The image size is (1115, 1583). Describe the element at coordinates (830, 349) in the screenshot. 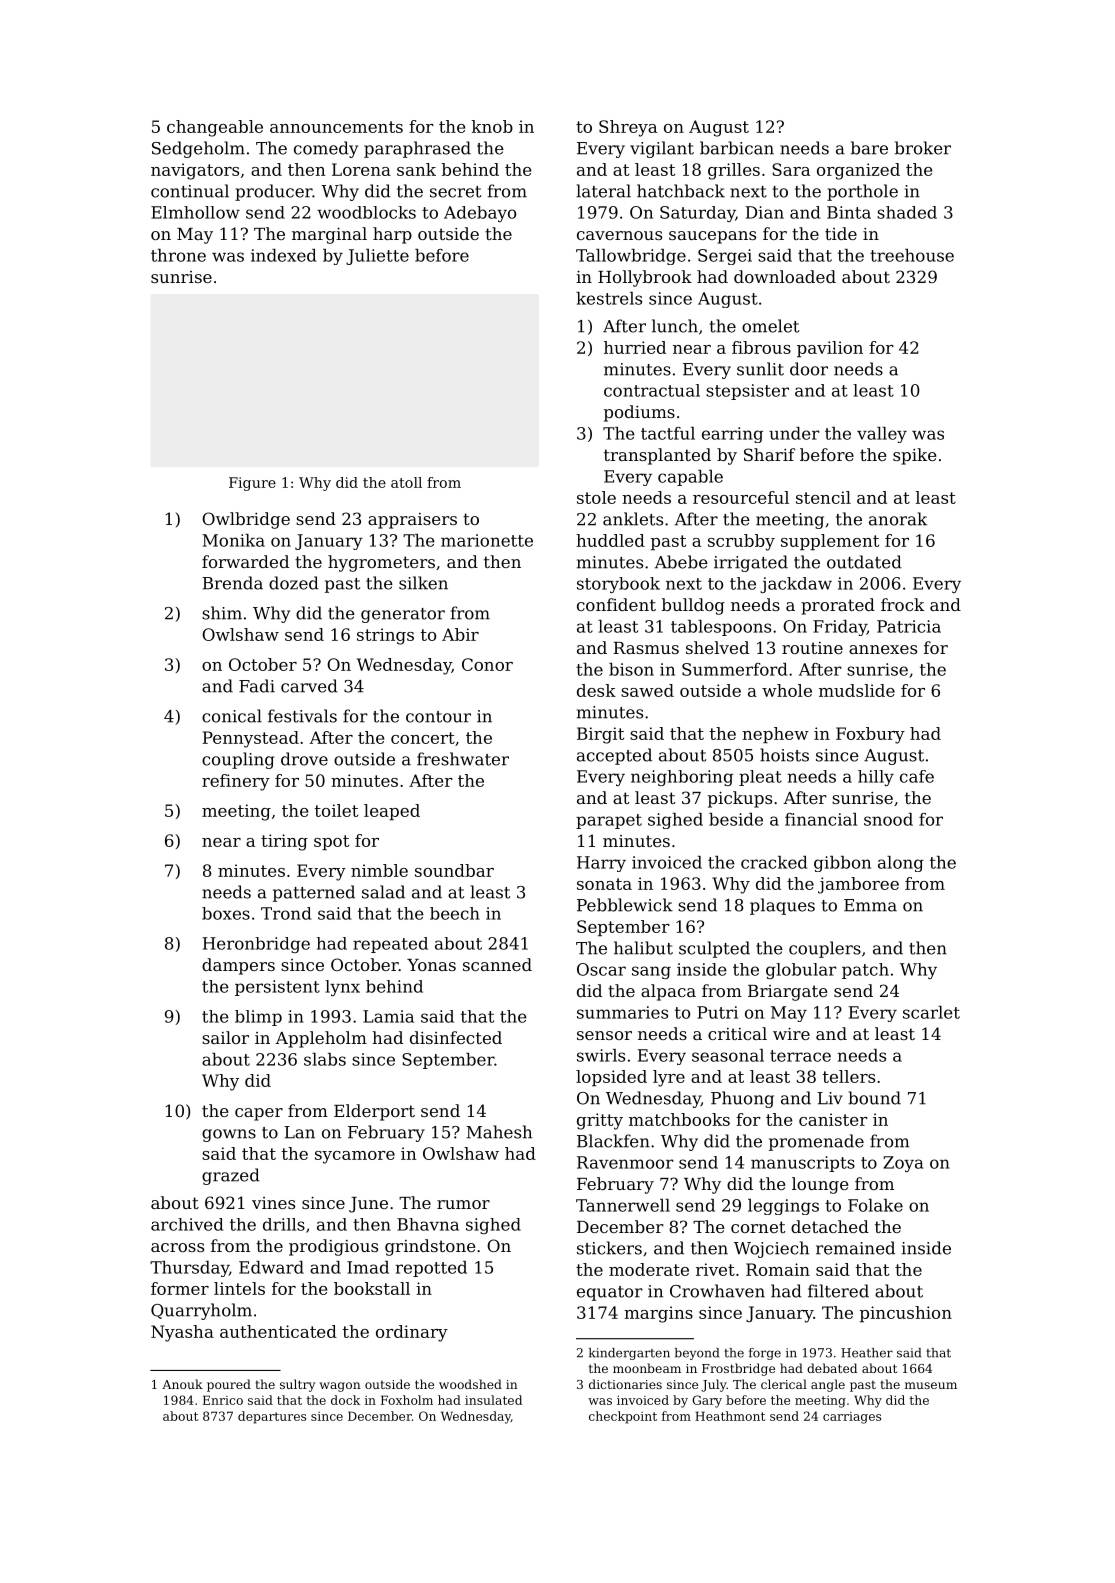

I see `pavilion` at that location.
